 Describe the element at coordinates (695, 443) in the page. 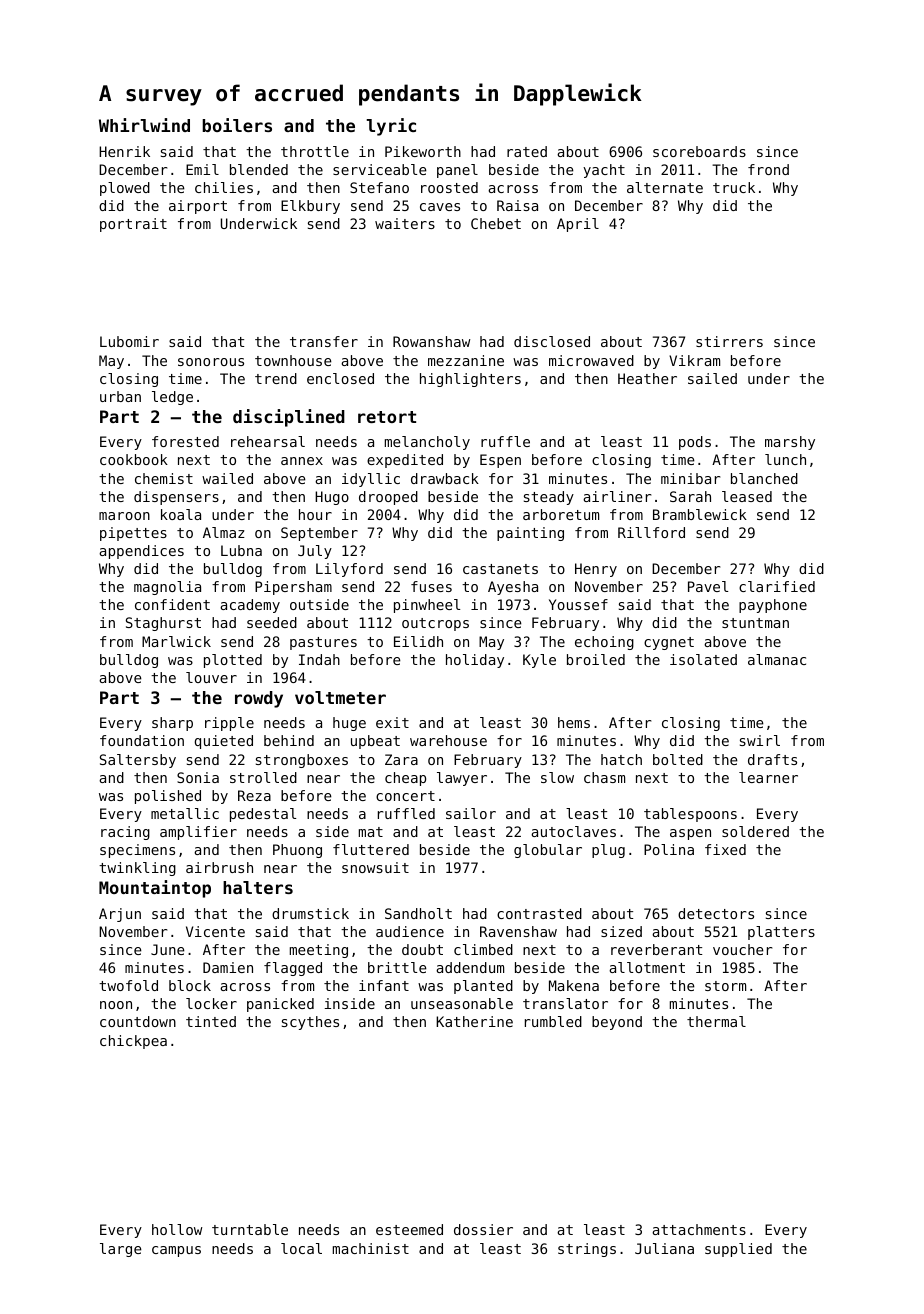

I see `pods` at that location.
